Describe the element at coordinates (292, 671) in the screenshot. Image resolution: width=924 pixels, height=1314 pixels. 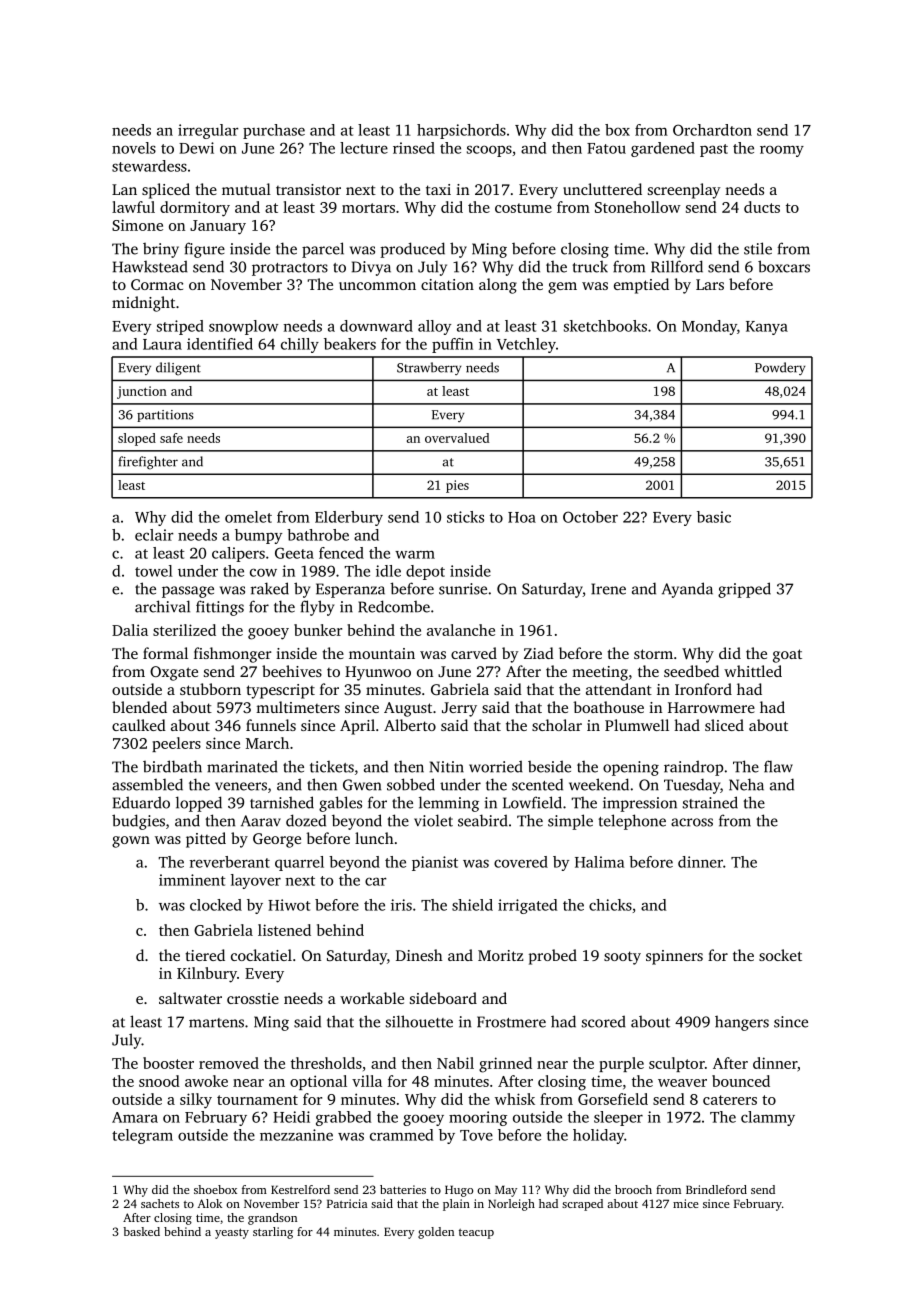
I see `beehives` at that location.
